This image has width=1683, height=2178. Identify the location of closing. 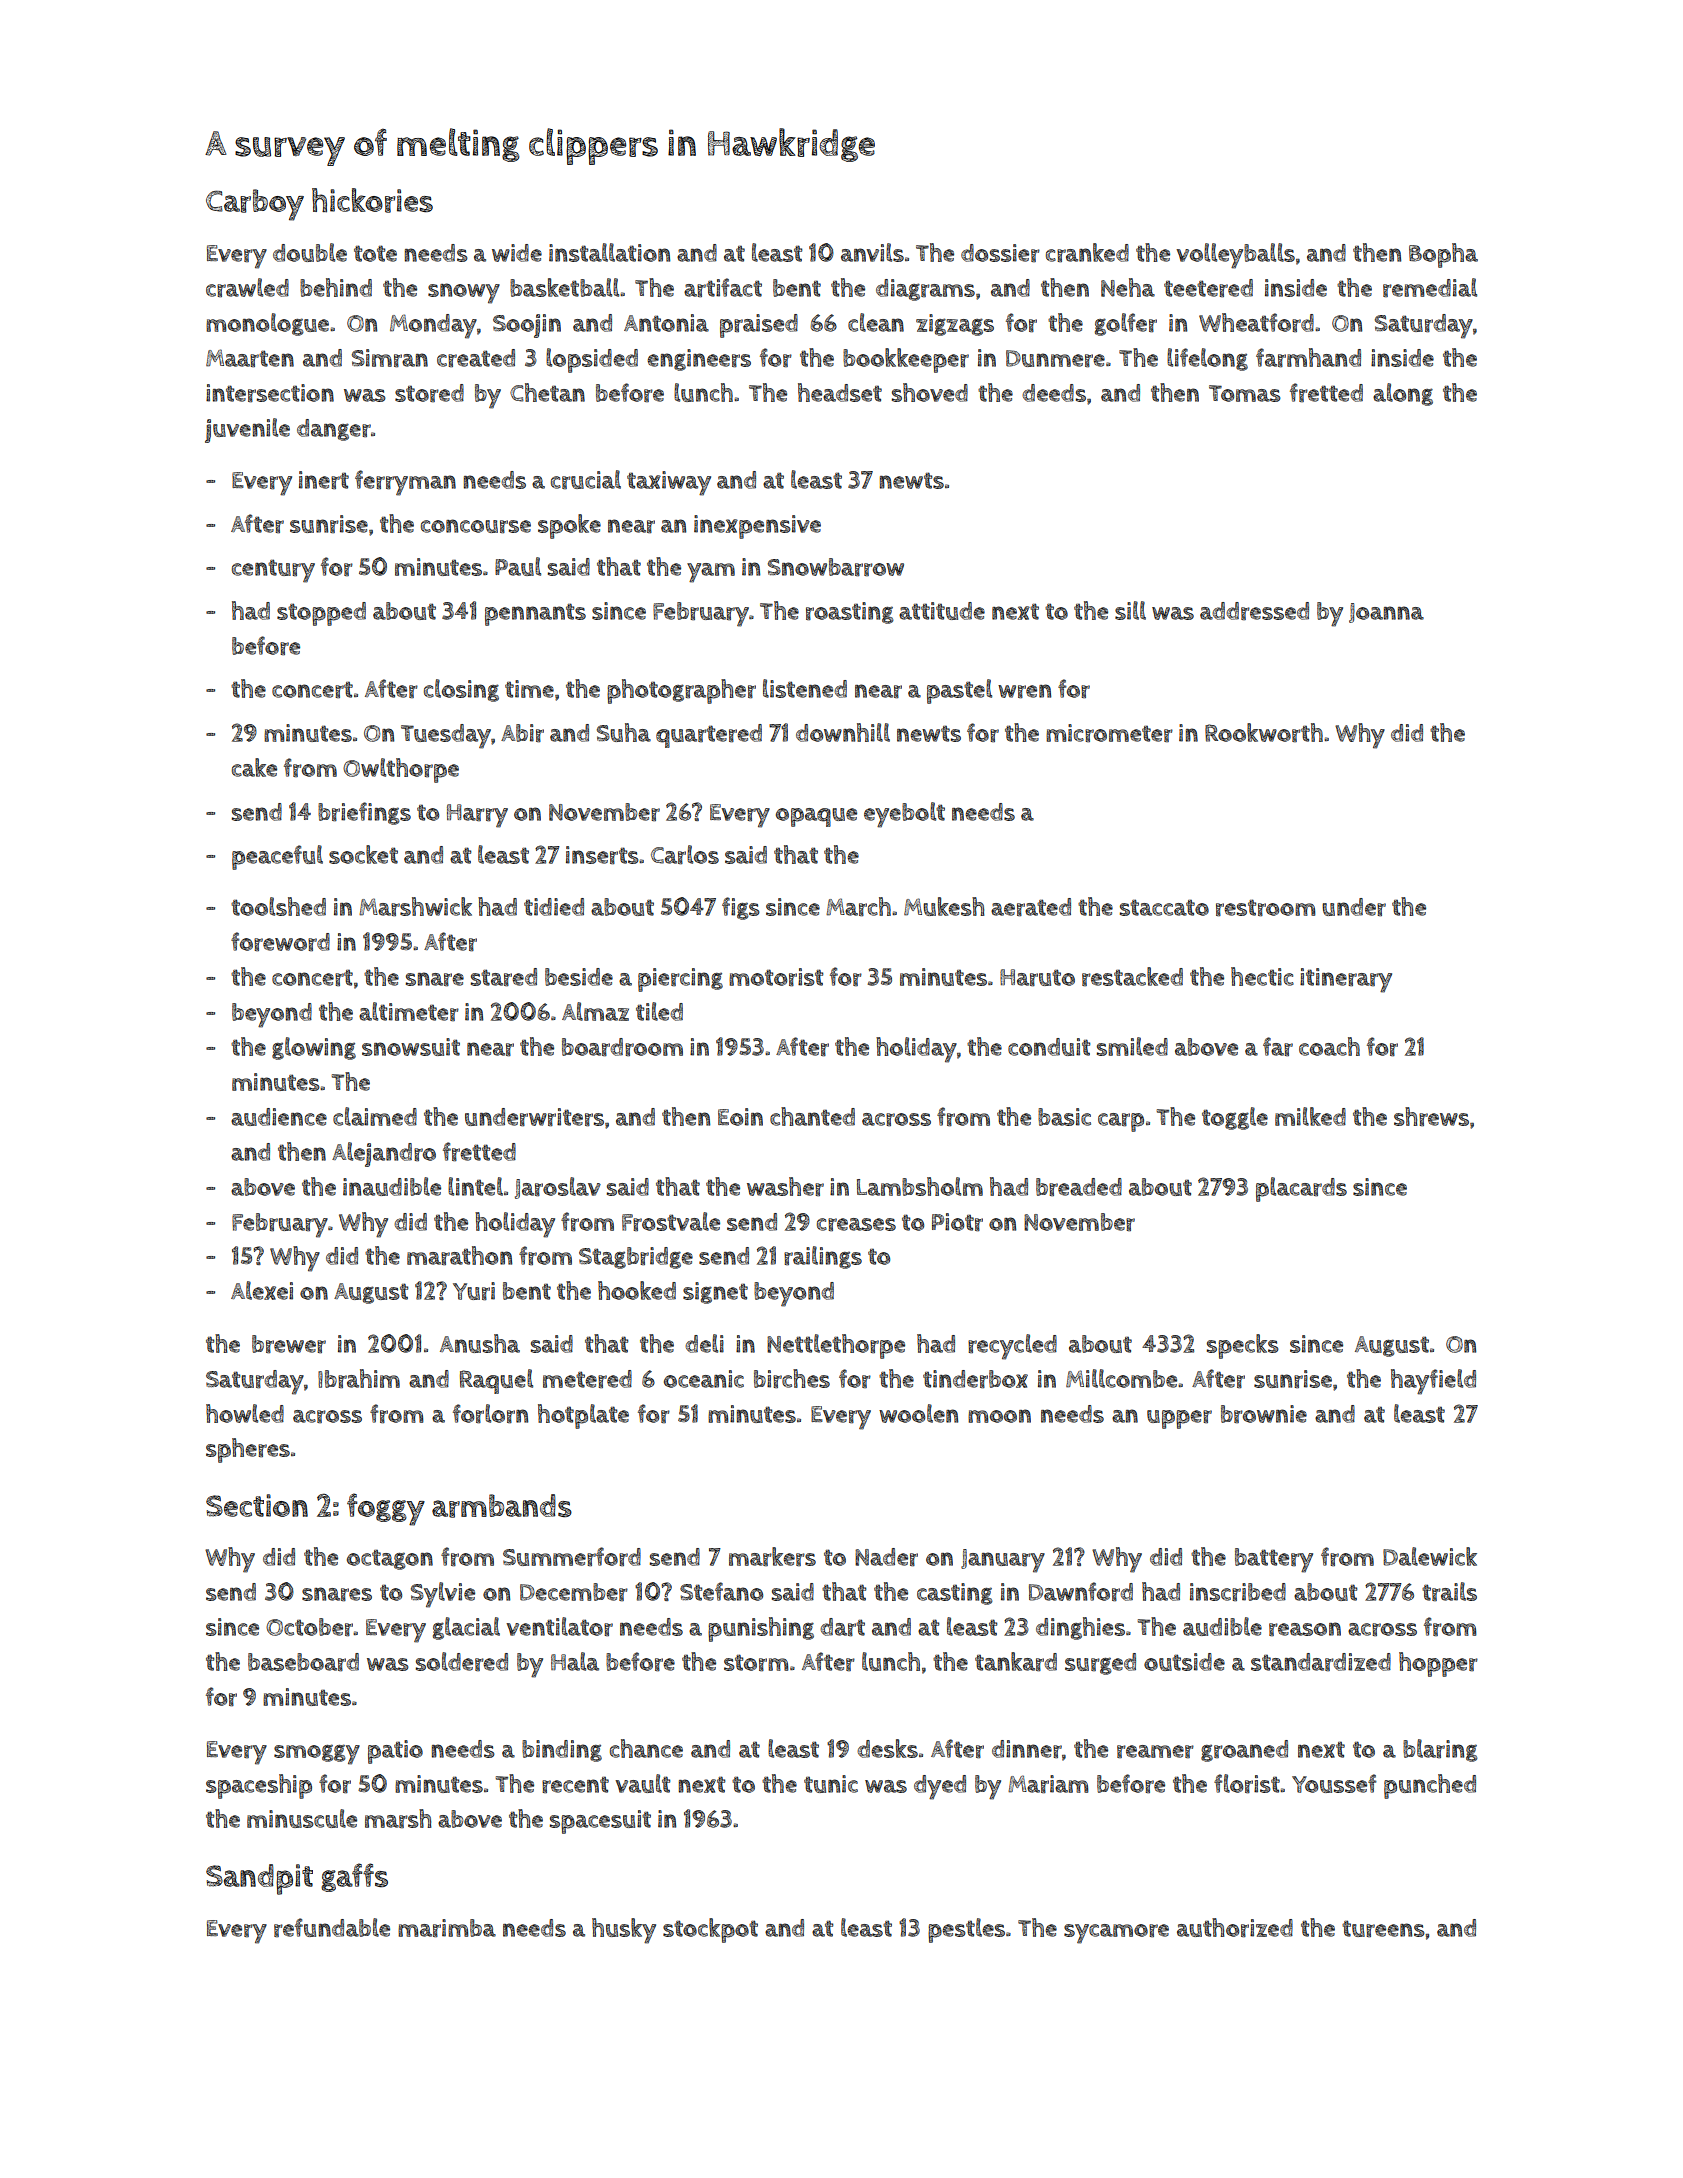
(461, 690).
